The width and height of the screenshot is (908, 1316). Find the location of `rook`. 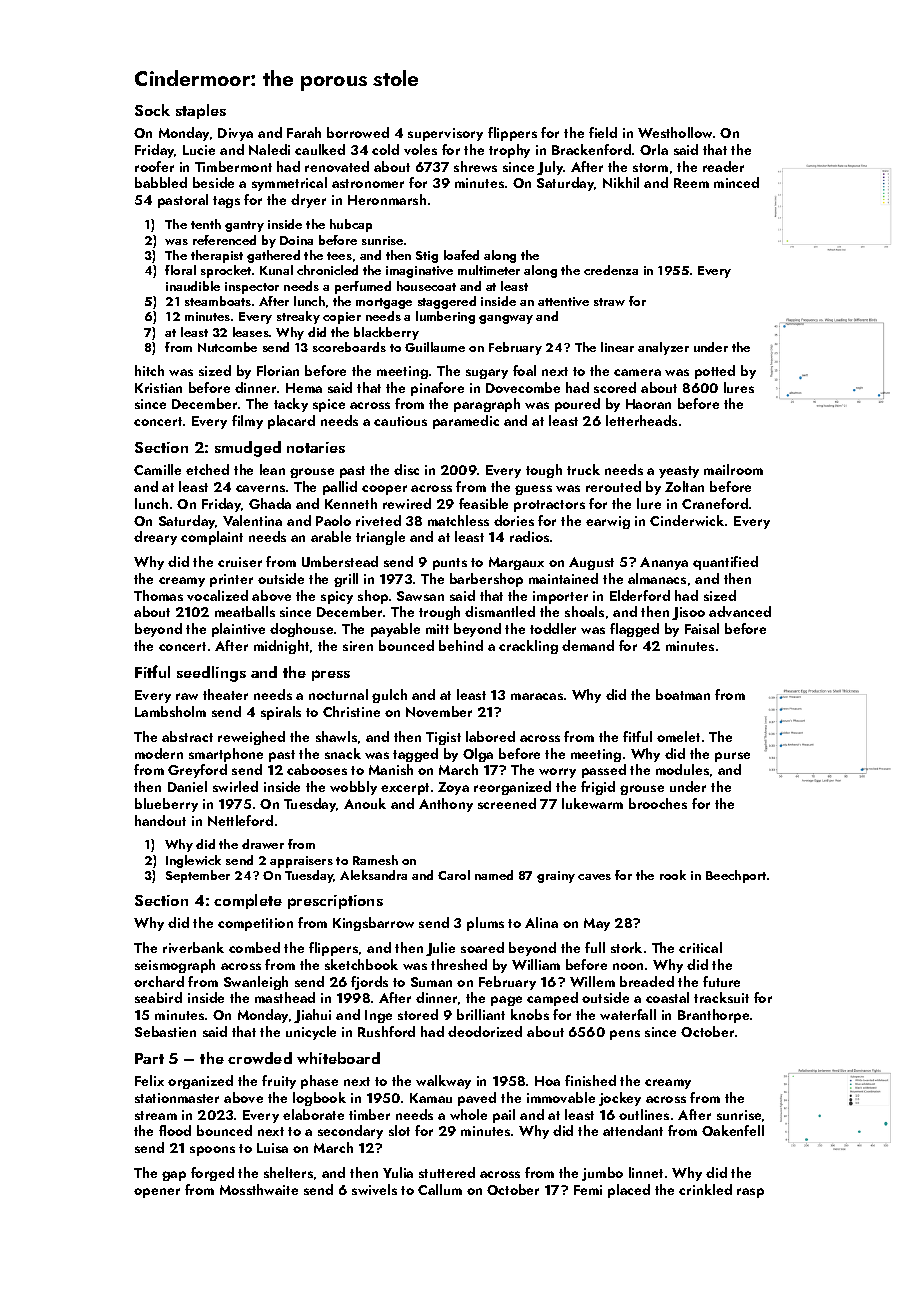

rook is located at coordinates (673, 875).
